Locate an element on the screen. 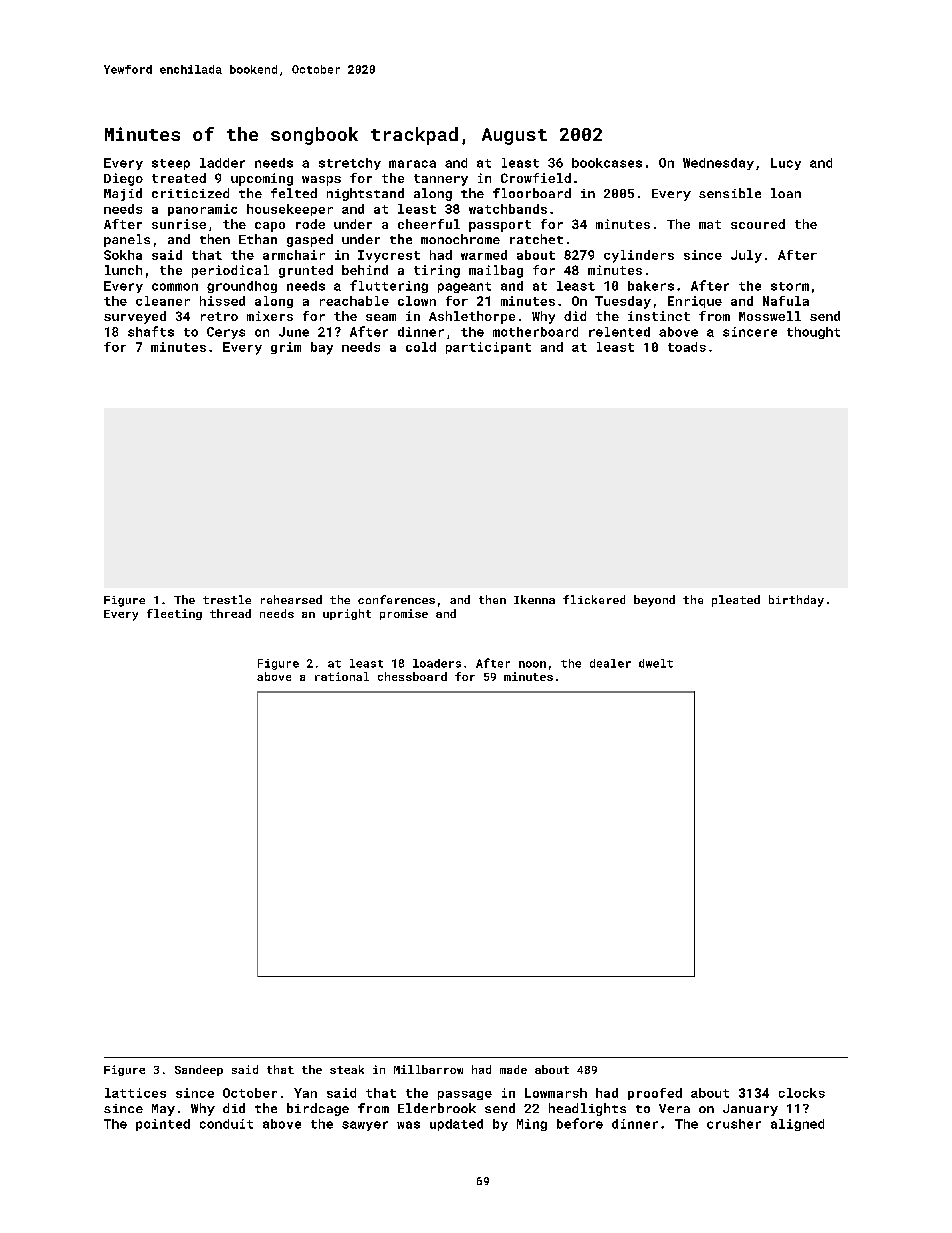 Image resolution: width=952 pixels, height=1233 pixels. storm is located at coordinates (790, 286).
